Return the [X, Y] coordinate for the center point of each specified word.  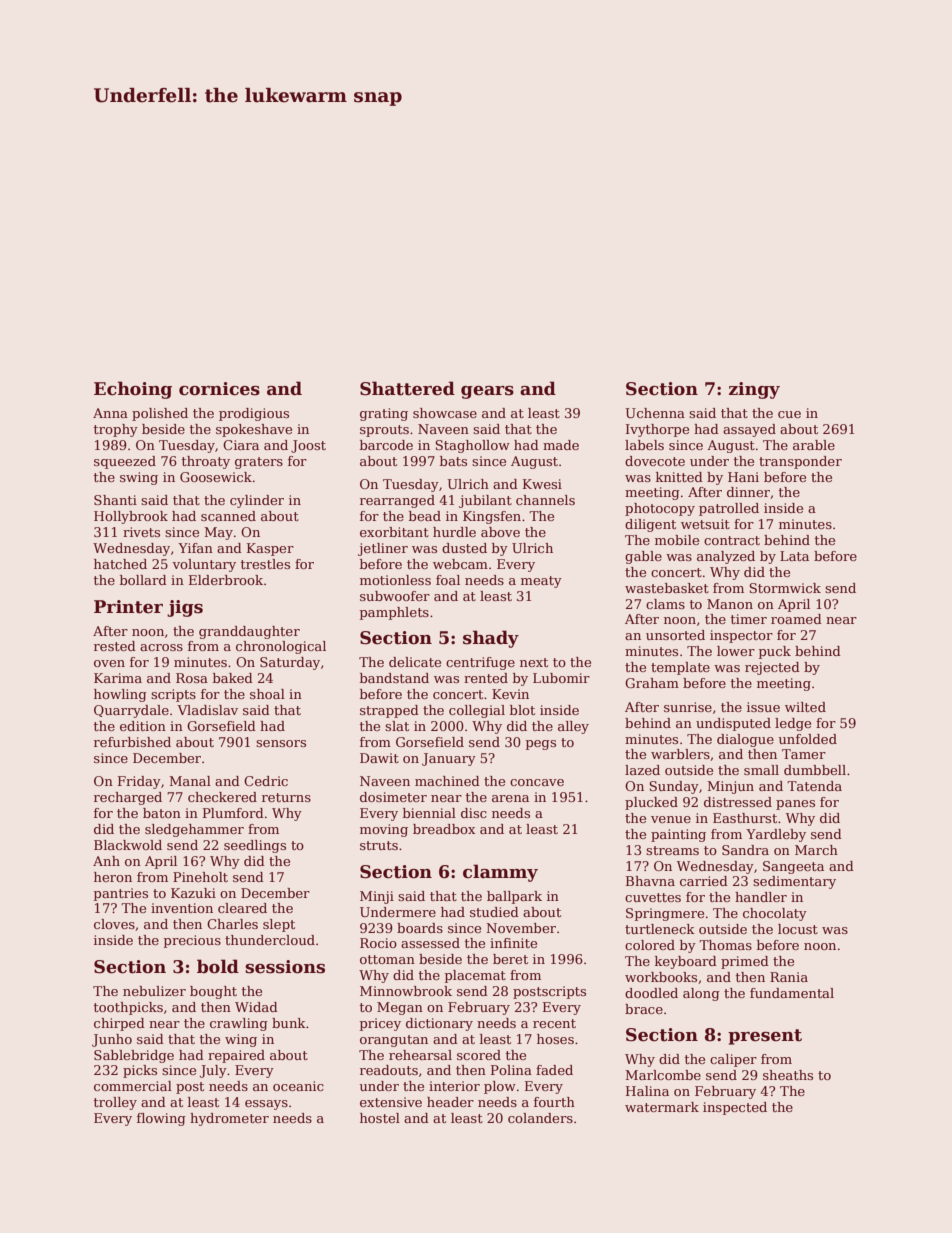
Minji [377, 897]
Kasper [270, 549]
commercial [133, 1086]
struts [379, 845]
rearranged [397, 501]
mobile [677, 540]
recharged [128, 798]
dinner [749, 493]
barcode [386, 445]
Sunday [674, 787]
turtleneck [660, 929]
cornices [219, 389]
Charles [232, 924]
